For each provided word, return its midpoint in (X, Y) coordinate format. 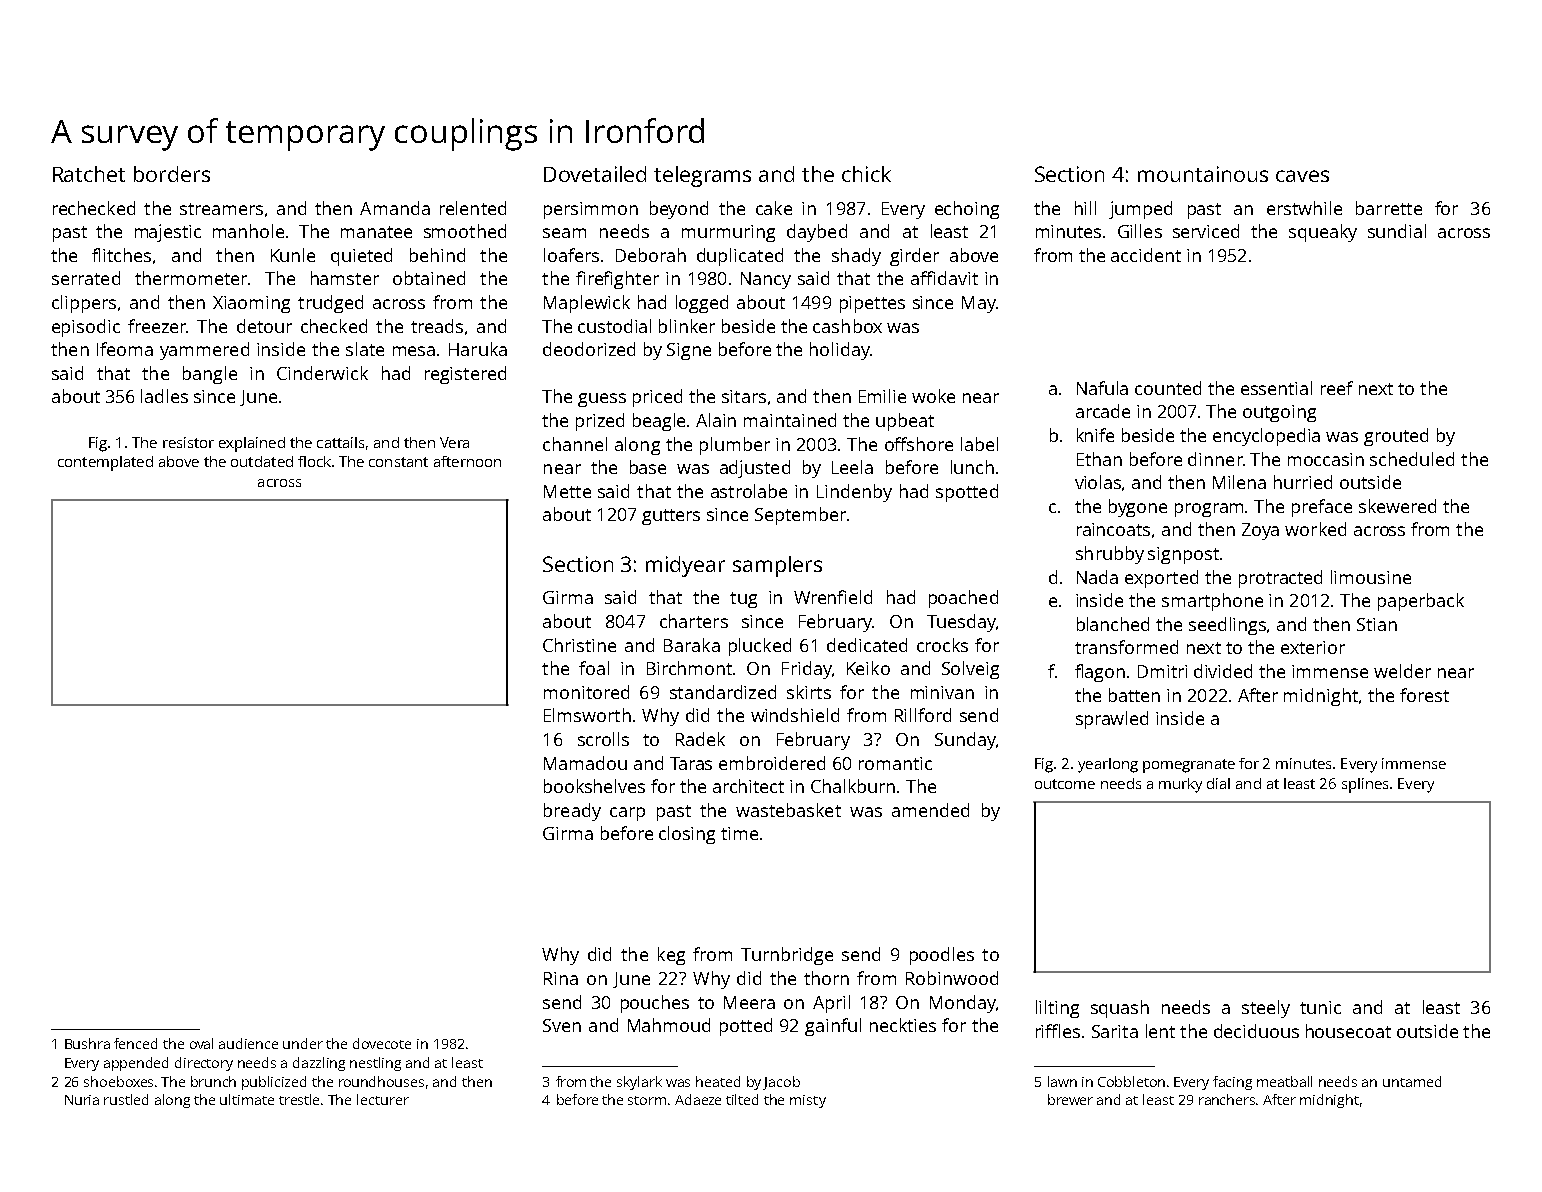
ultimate (247, 1099)
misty (808, 1101)
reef (1337, 388)
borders (172, 174)
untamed (1412, 1081)
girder (914, 257)
